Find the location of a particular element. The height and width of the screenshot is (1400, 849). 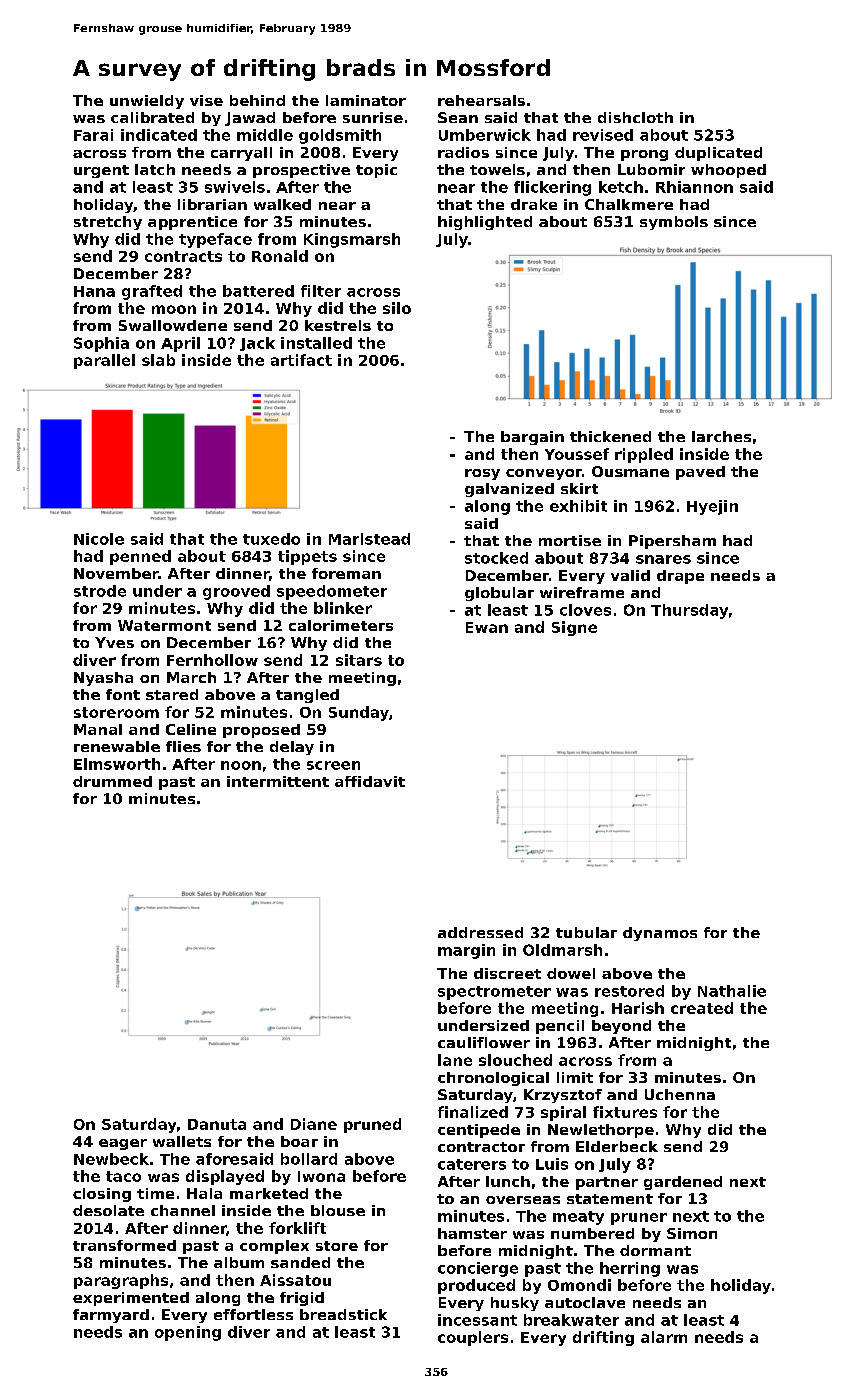

Marlstead is located at coordinates (369, 539).
